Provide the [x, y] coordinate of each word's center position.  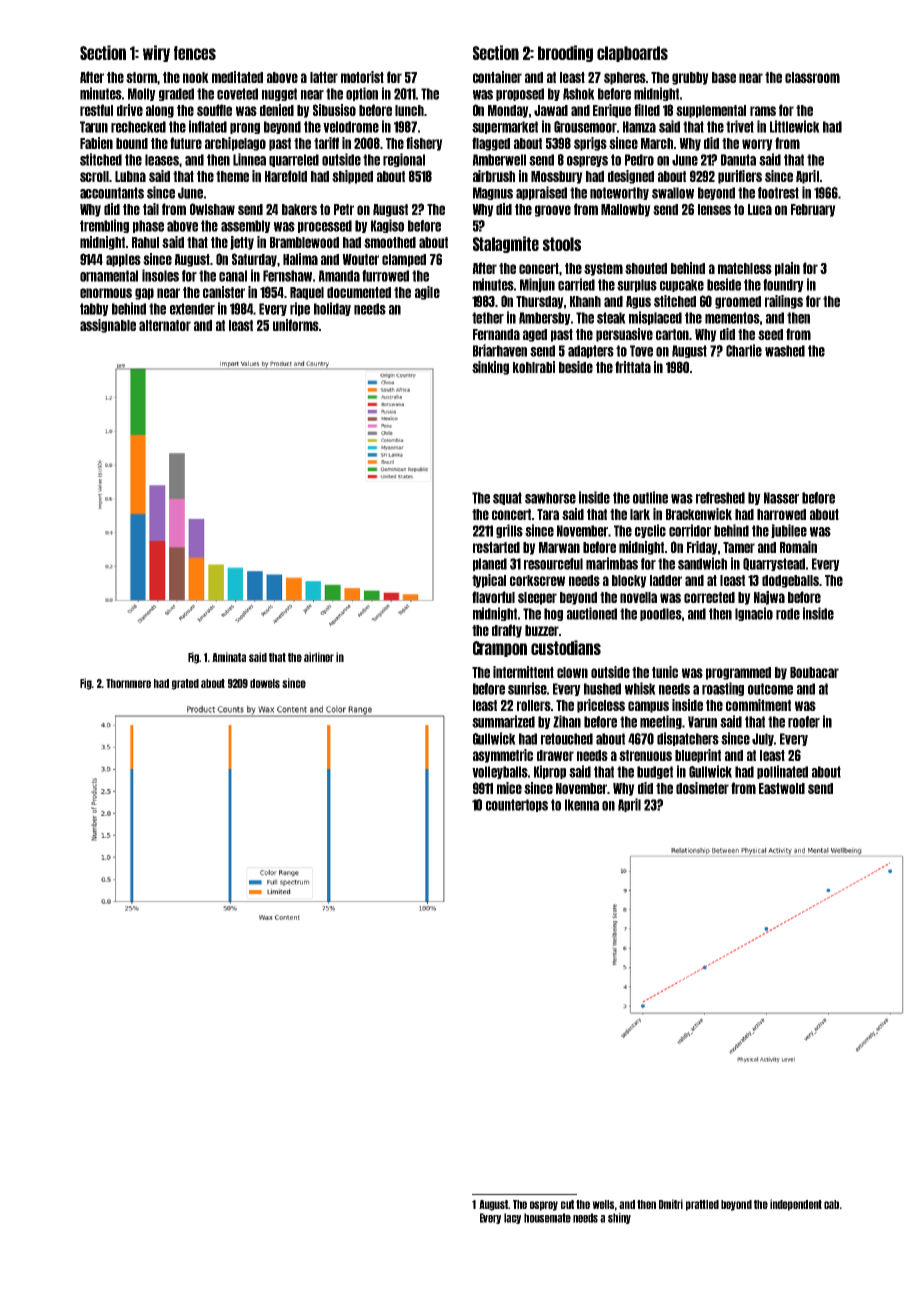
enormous [106, 293]
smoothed [390, 242]
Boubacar [814, 672]
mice [509, 788]
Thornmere [128, 683]
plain [787, 269]
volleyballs [500, 772]
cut [567, 1204]
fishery [424, 144]
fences [195, 53]
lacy [512, 1218]
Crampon [500, 649]
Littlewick [795, 126]
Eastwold [782, 788]
